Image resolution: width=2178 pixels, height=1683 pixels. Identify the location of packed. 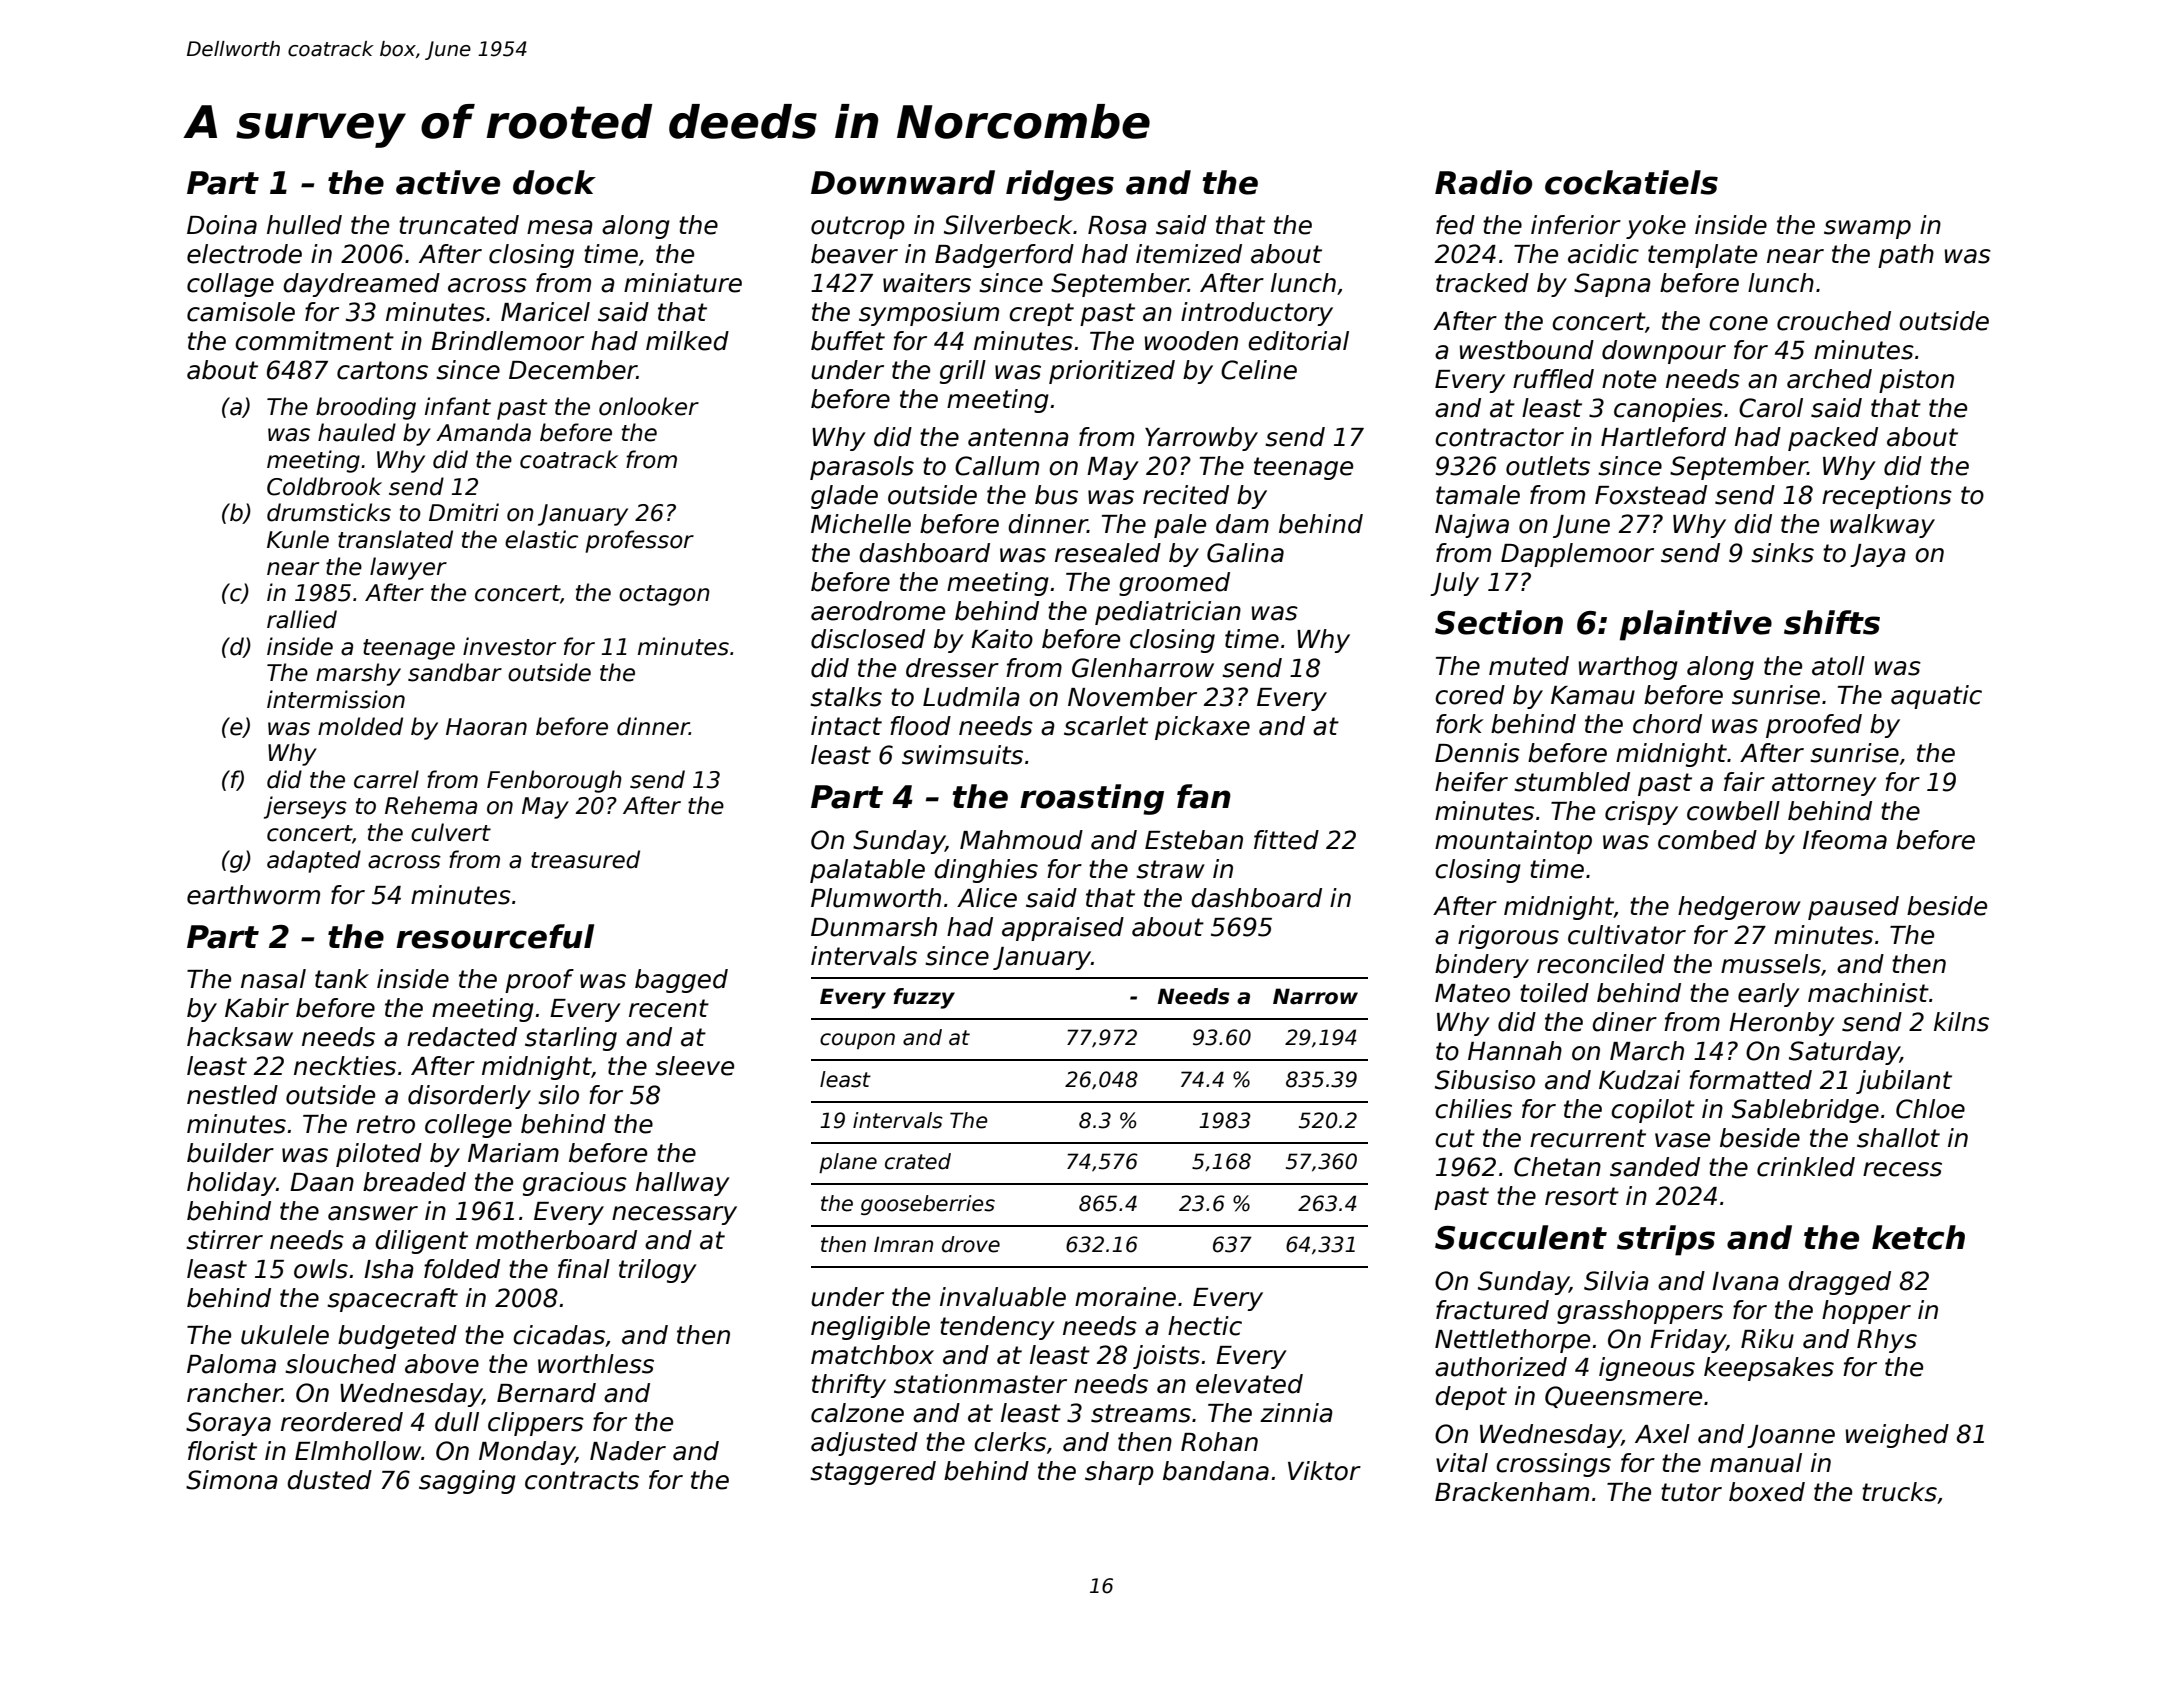
(1833, 439).
